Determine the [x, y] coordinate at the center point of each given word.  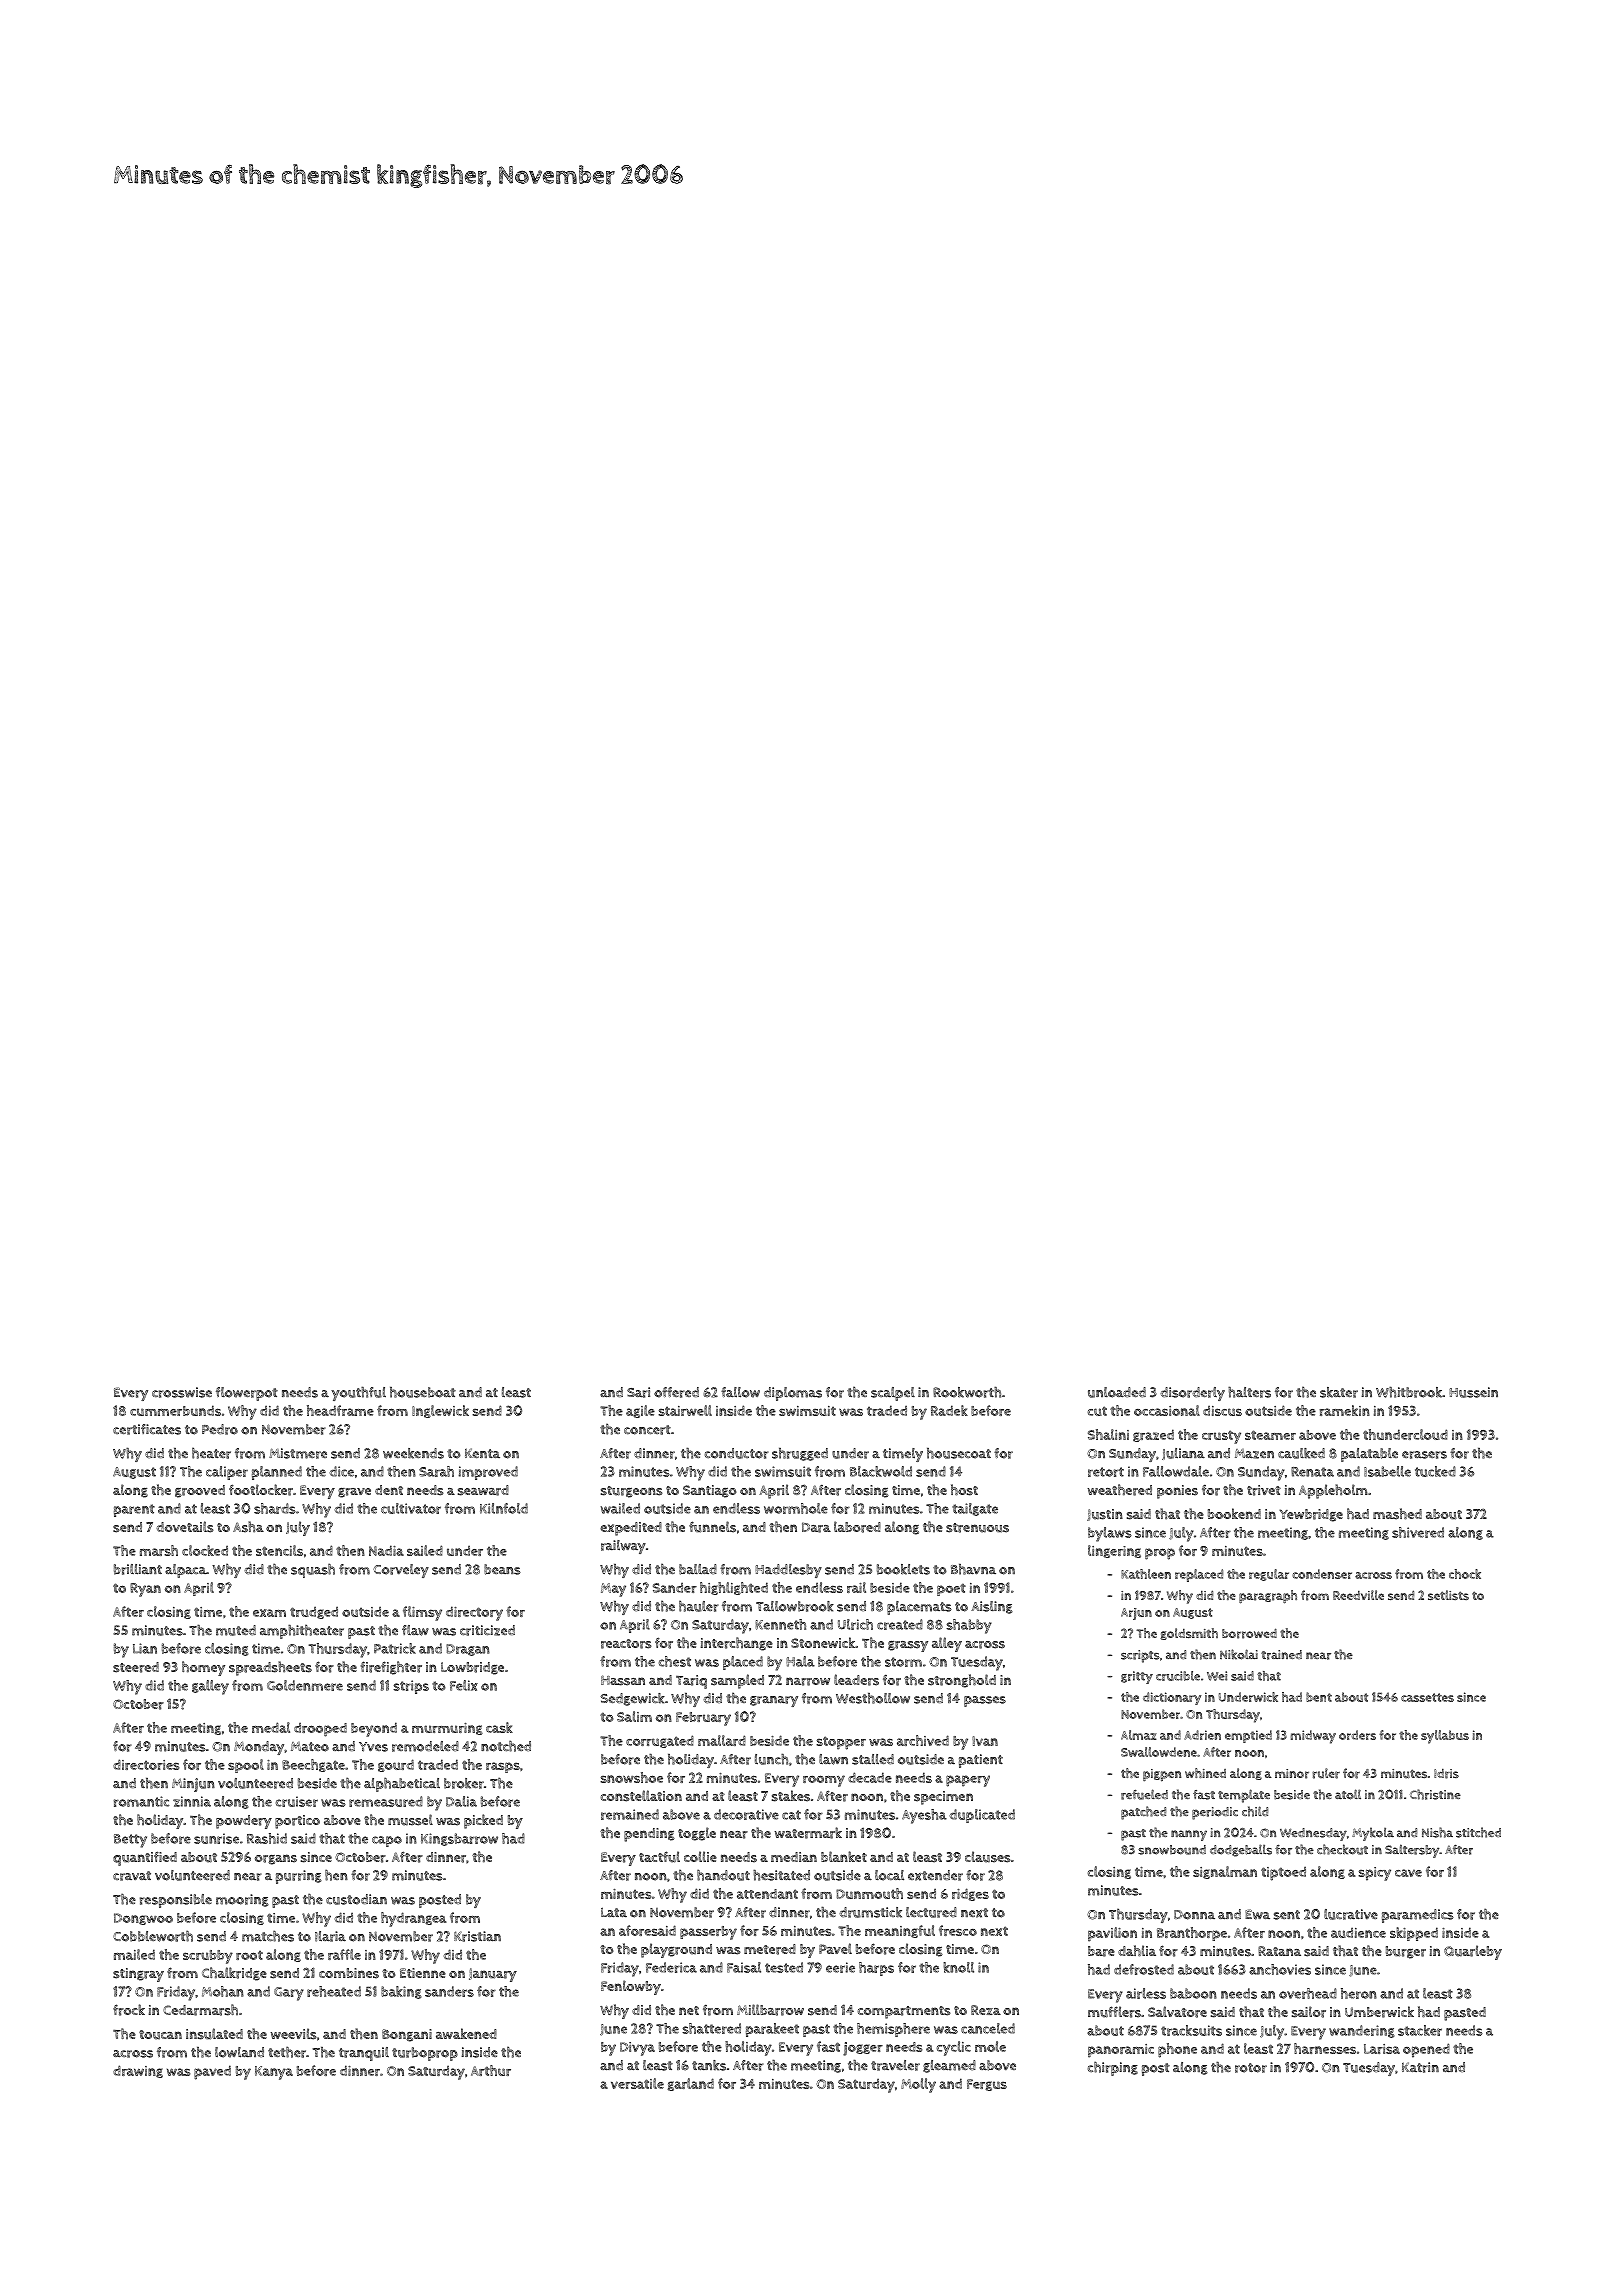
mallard [722, 1740]
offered [676, 1392]
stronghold [962, 1681]
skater [1339, 1392]
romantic [141, 1801]
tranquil [364, 2054]
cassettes [1427, 1697]
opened [1426, 2050]
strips [411, 1687]
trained [1281, 1655]
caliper [227, 1473]
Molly [918, 2085]
